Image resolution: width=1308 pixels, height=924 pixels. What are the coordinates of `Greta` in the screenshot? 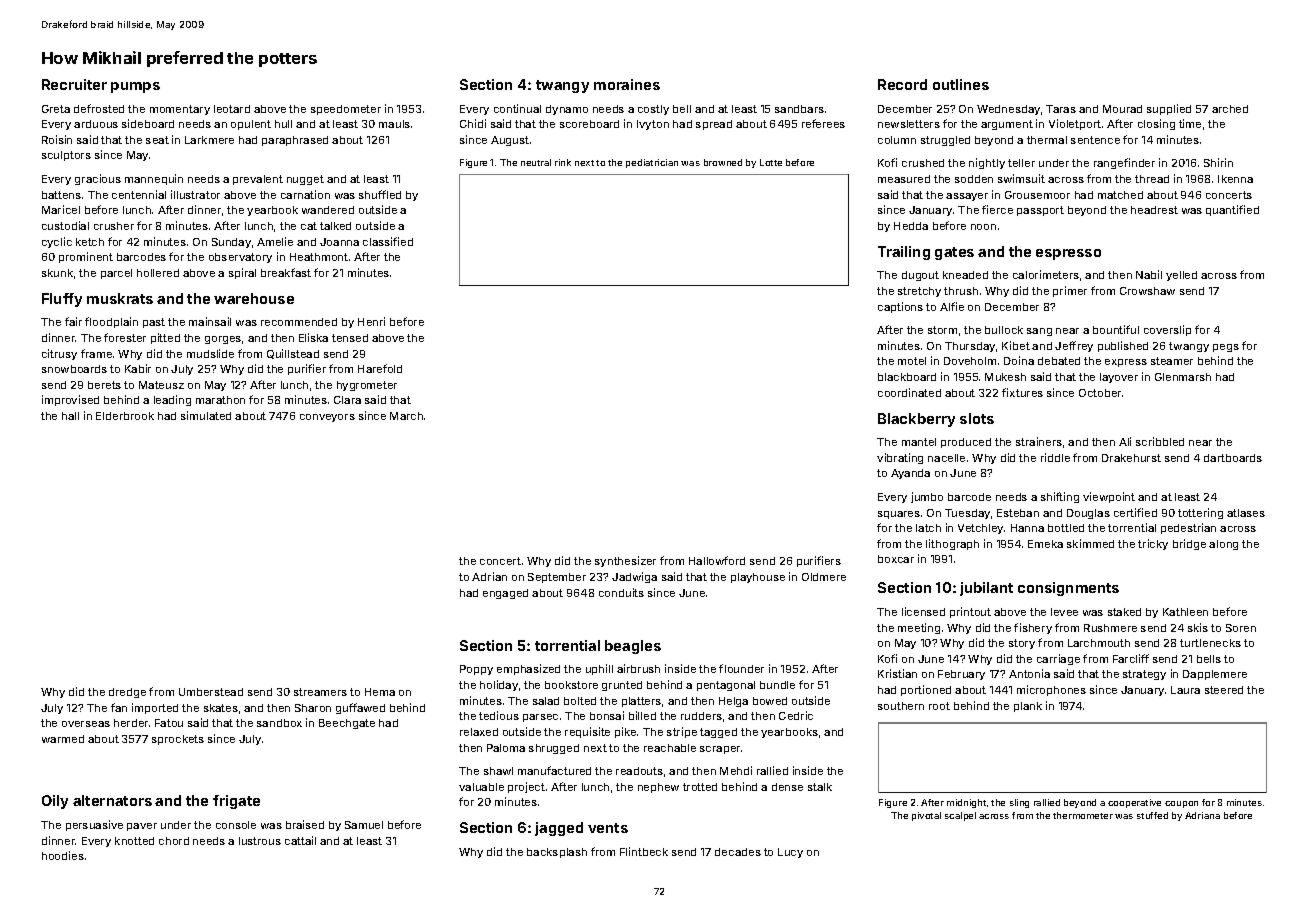 It's located at (56, 109).
